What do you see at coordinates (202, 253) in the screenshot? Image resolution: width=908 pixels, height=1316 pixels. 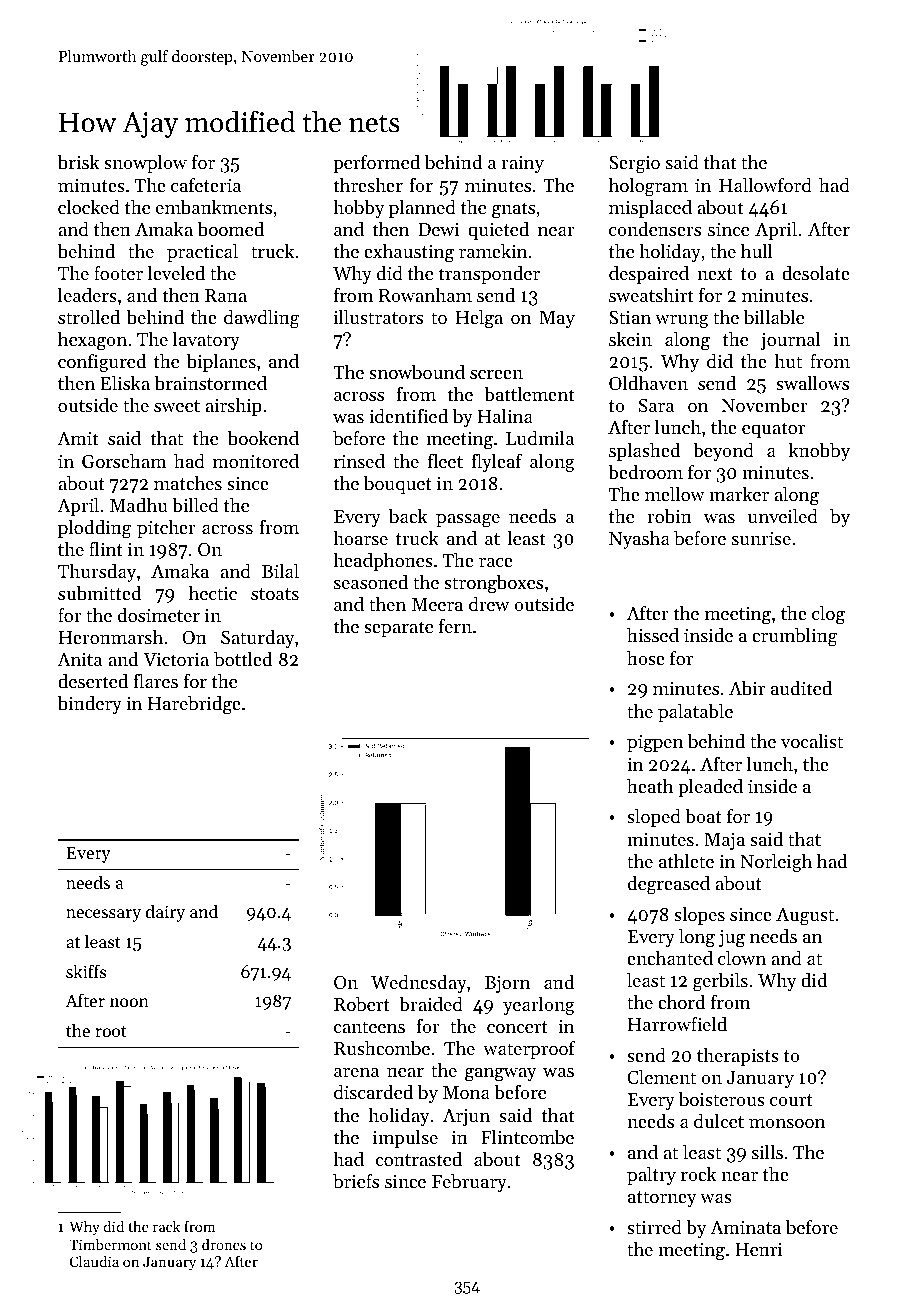 I see `practical` at bounding box center [202, 253].
